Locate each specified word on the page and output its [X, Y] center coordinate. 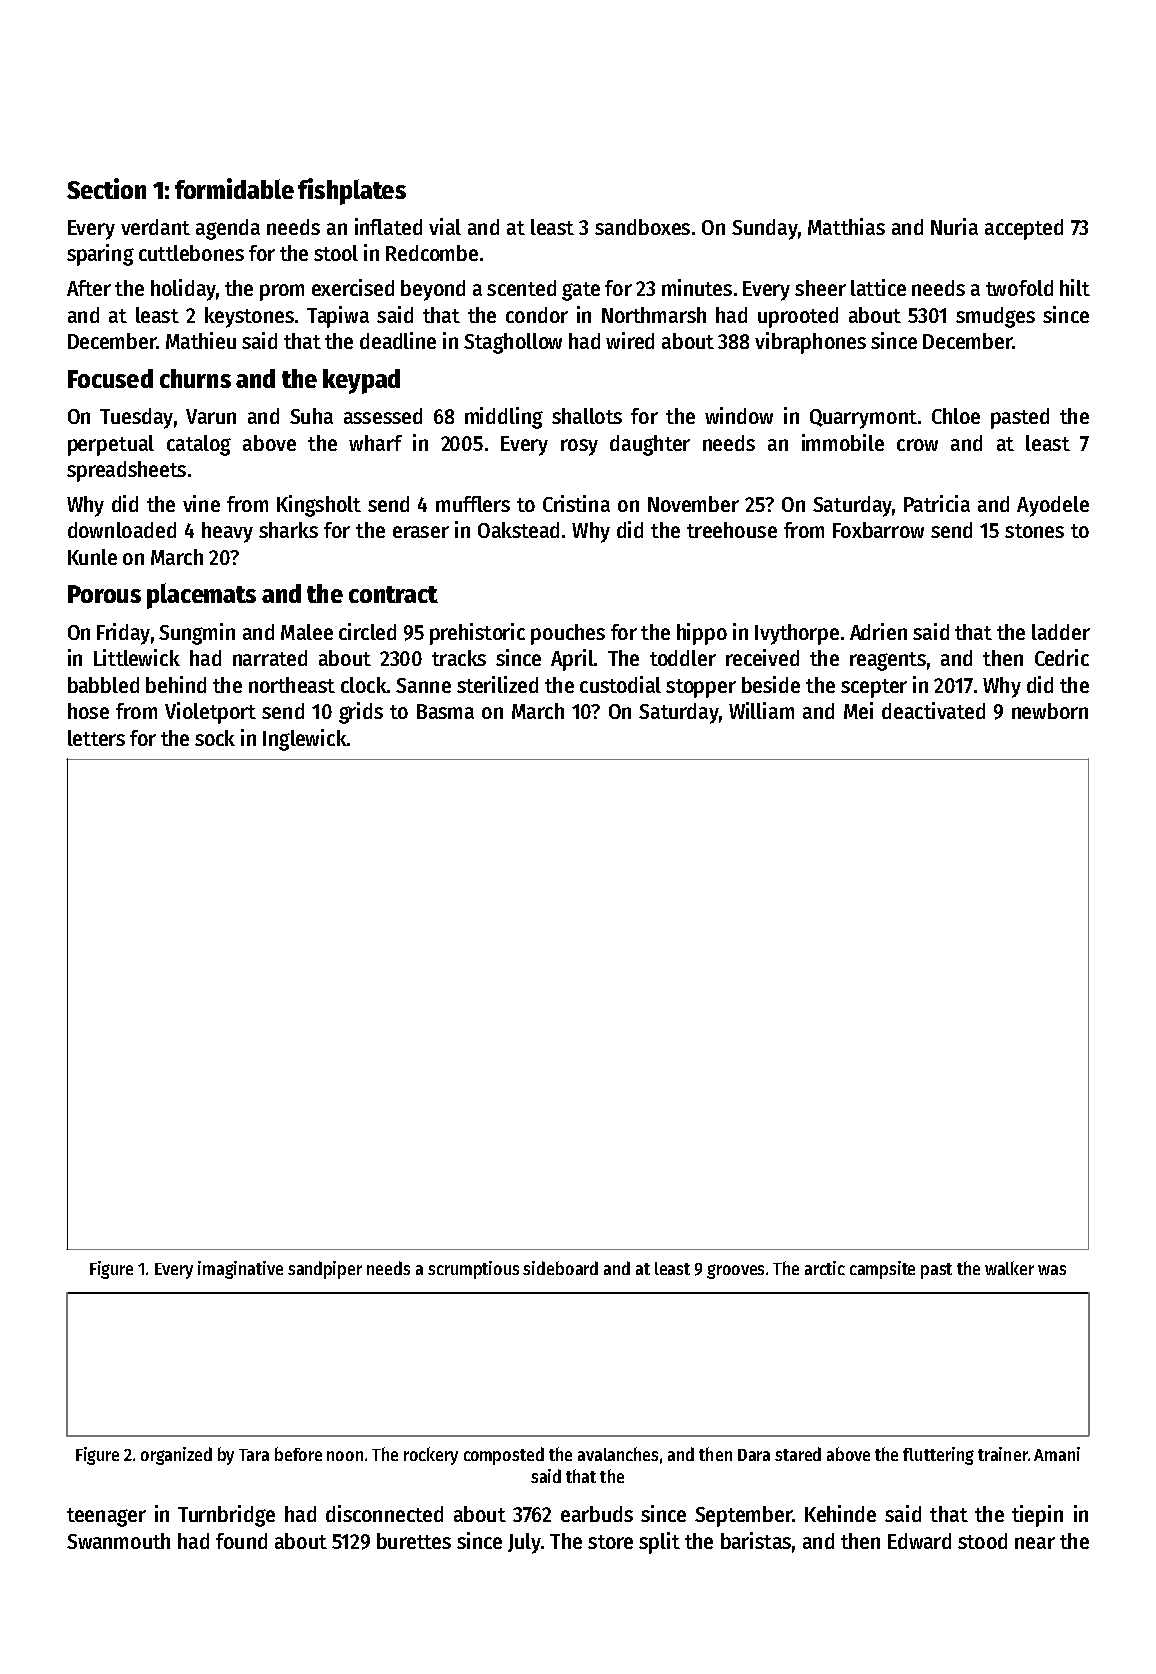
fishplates [352, 191]
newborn [1050, 711]
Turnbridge [226, 1516]
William [761, 710]
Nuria [954, 226]
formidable [234, 188]
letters [96, 738]
